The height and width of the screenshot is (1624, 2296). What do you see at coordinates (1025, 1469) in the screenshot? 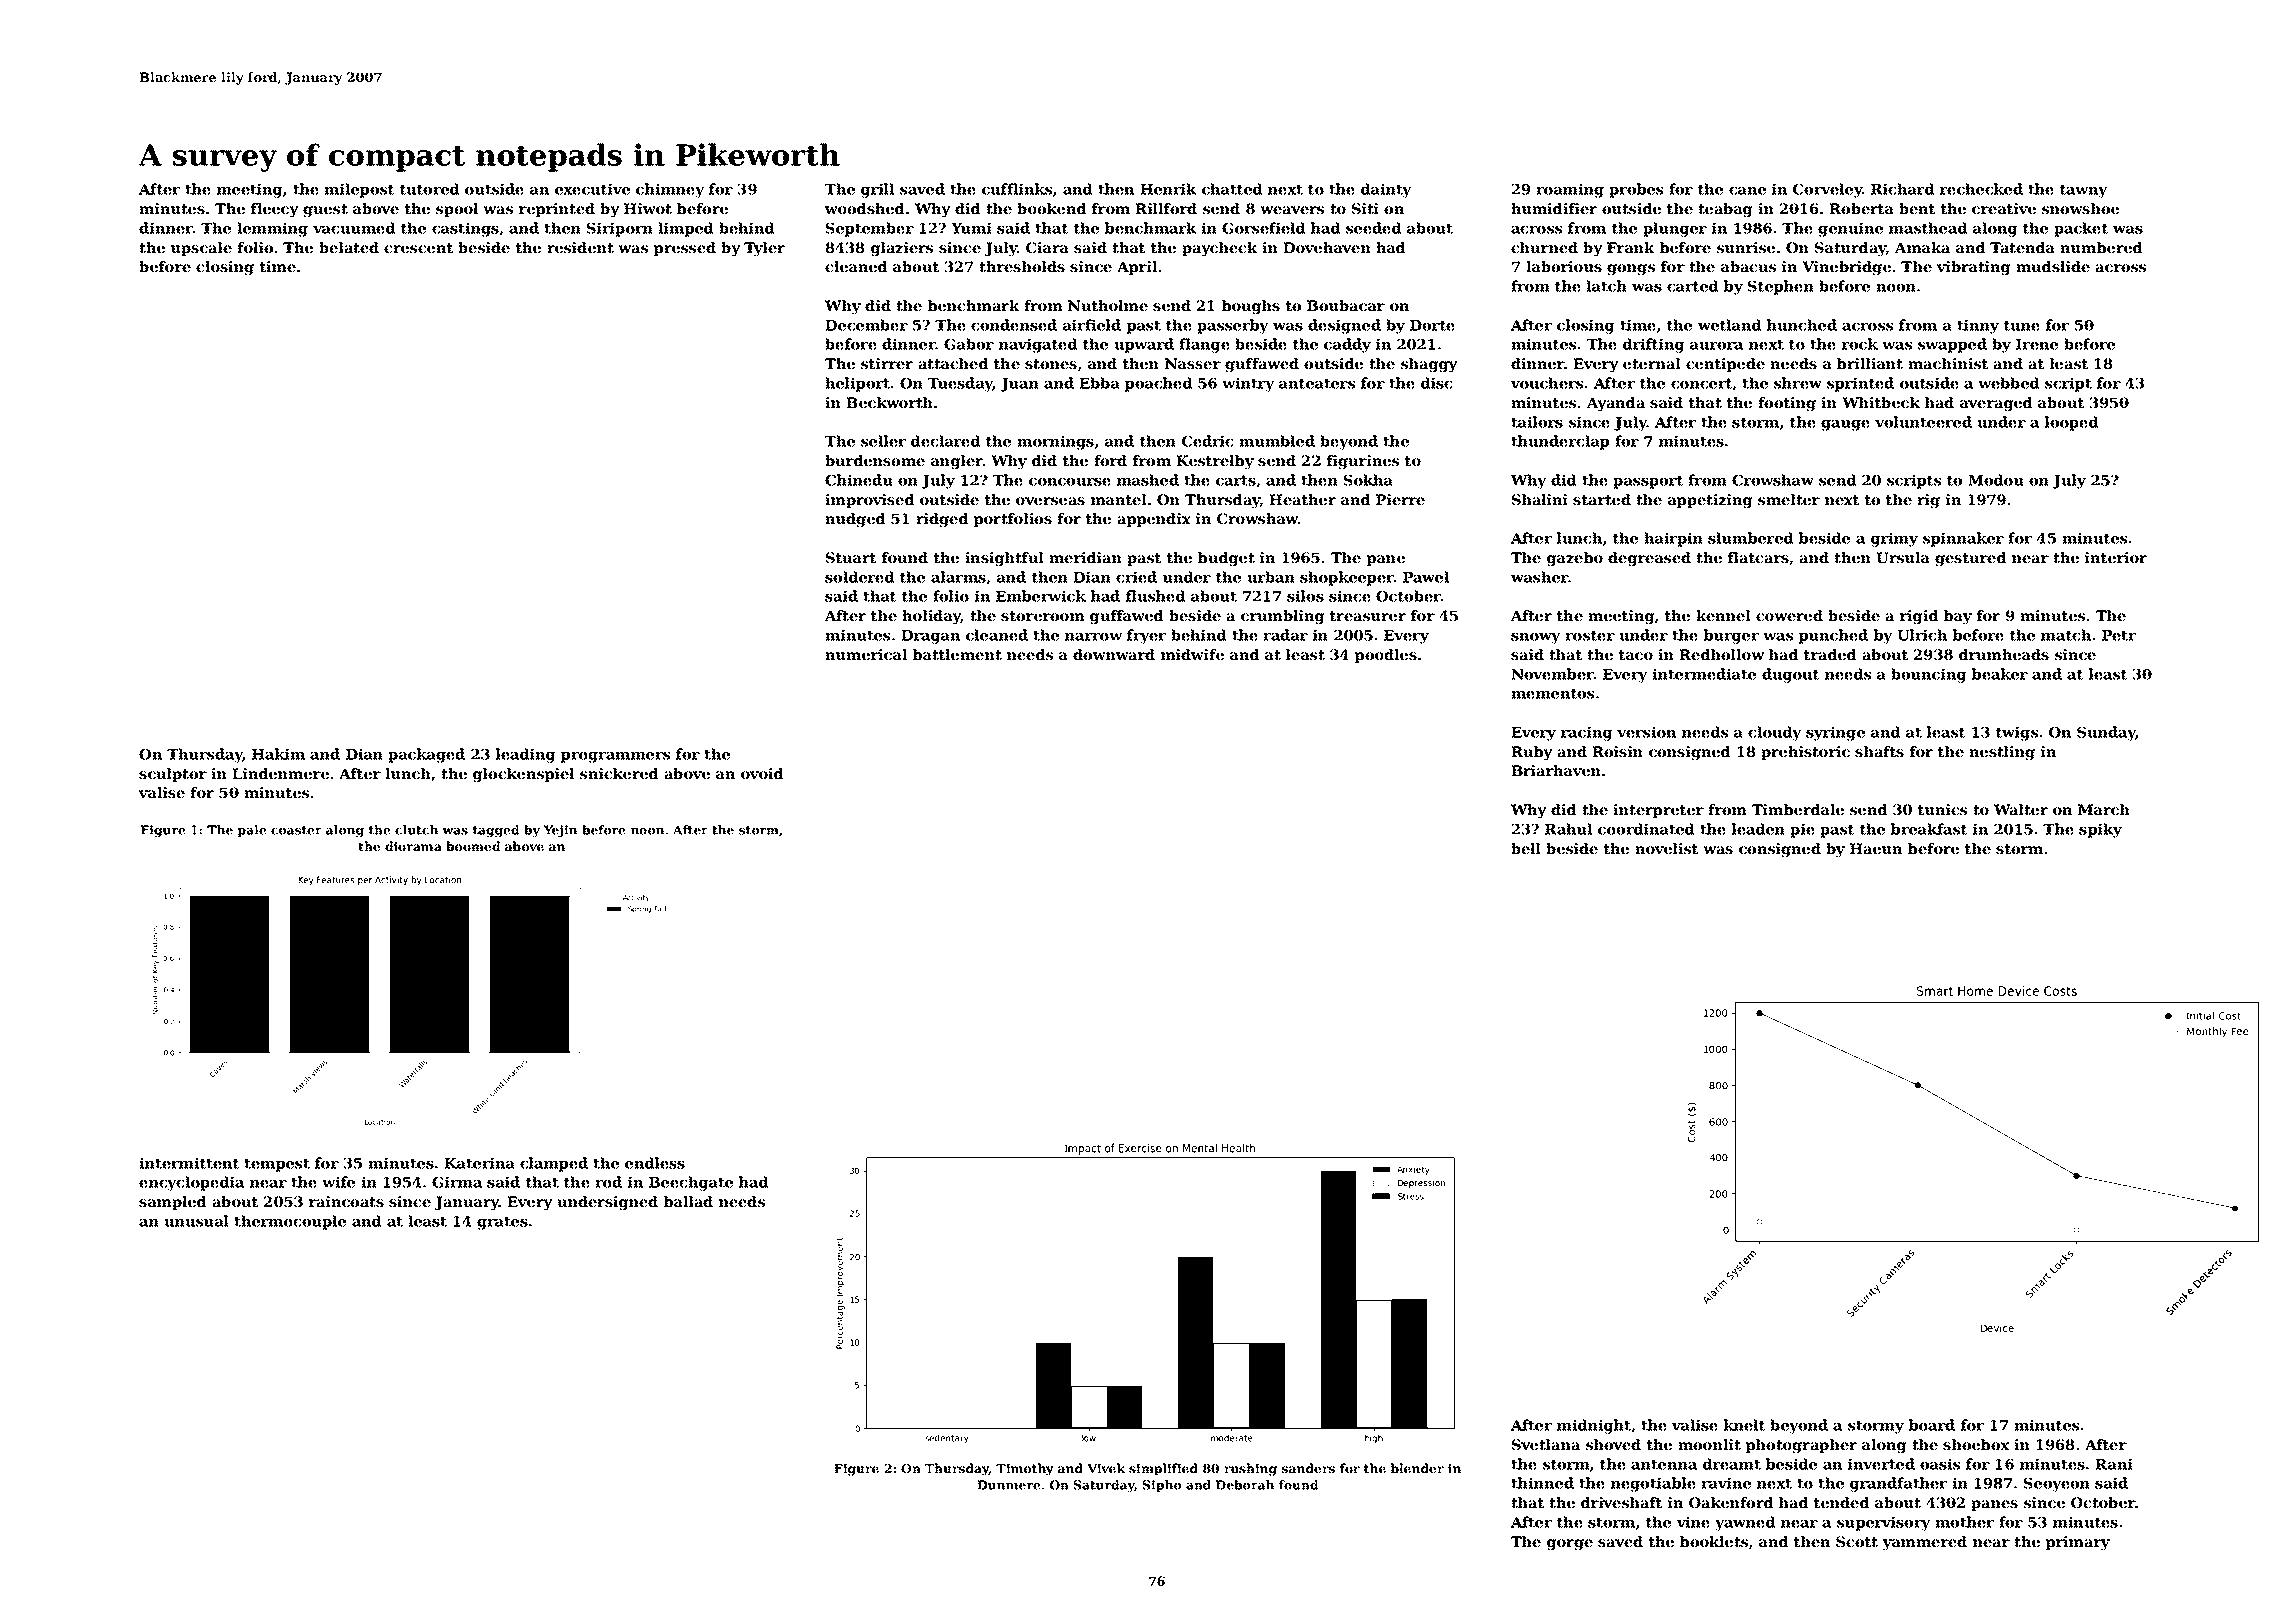
I see `Timothy` at bounding box center [1025, 1469].
